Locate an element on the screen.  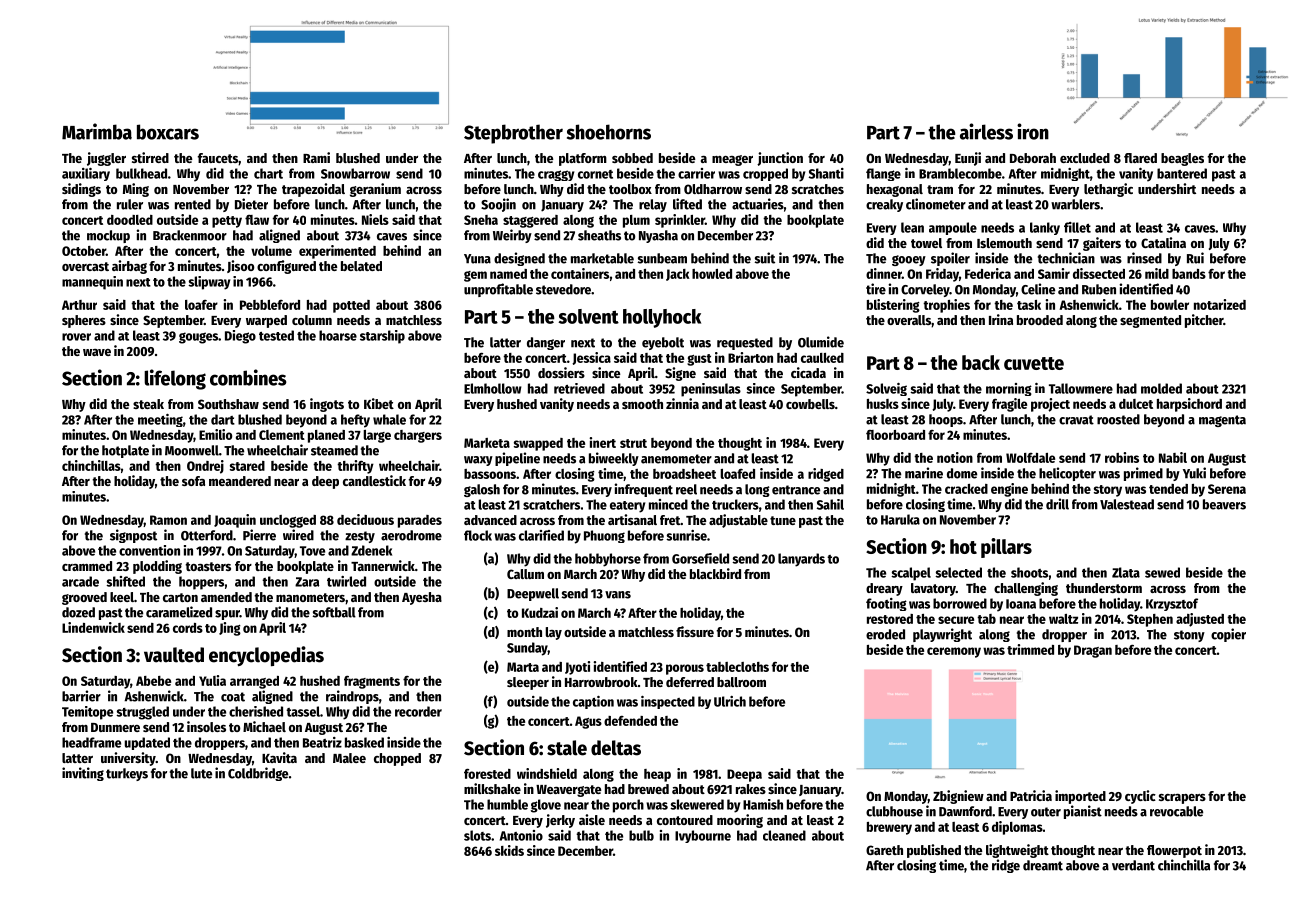
month is located at coordinates (524, 632).
